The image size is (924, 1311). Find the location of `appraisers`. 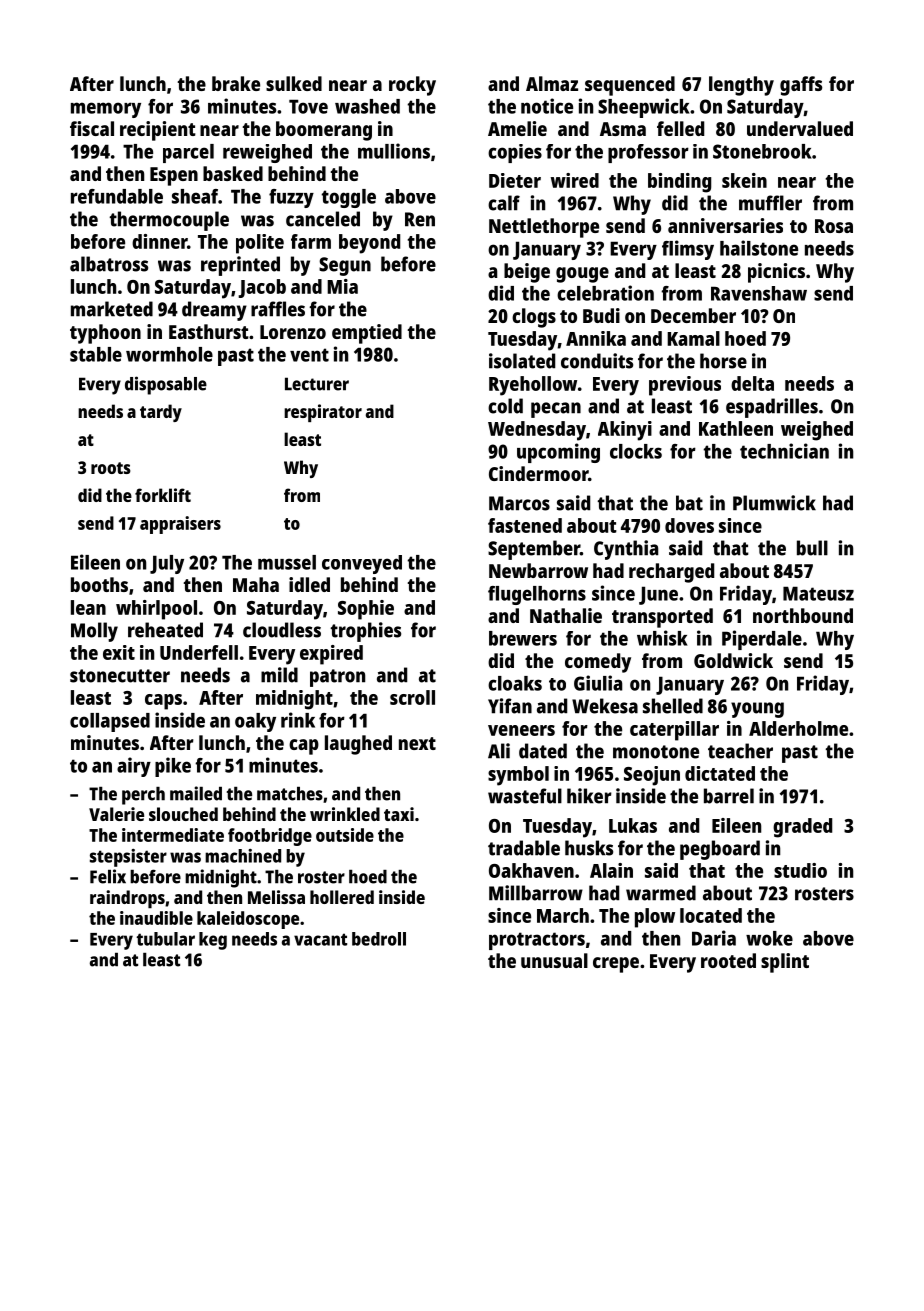

appraisers is located at coordinates (180, 525).
